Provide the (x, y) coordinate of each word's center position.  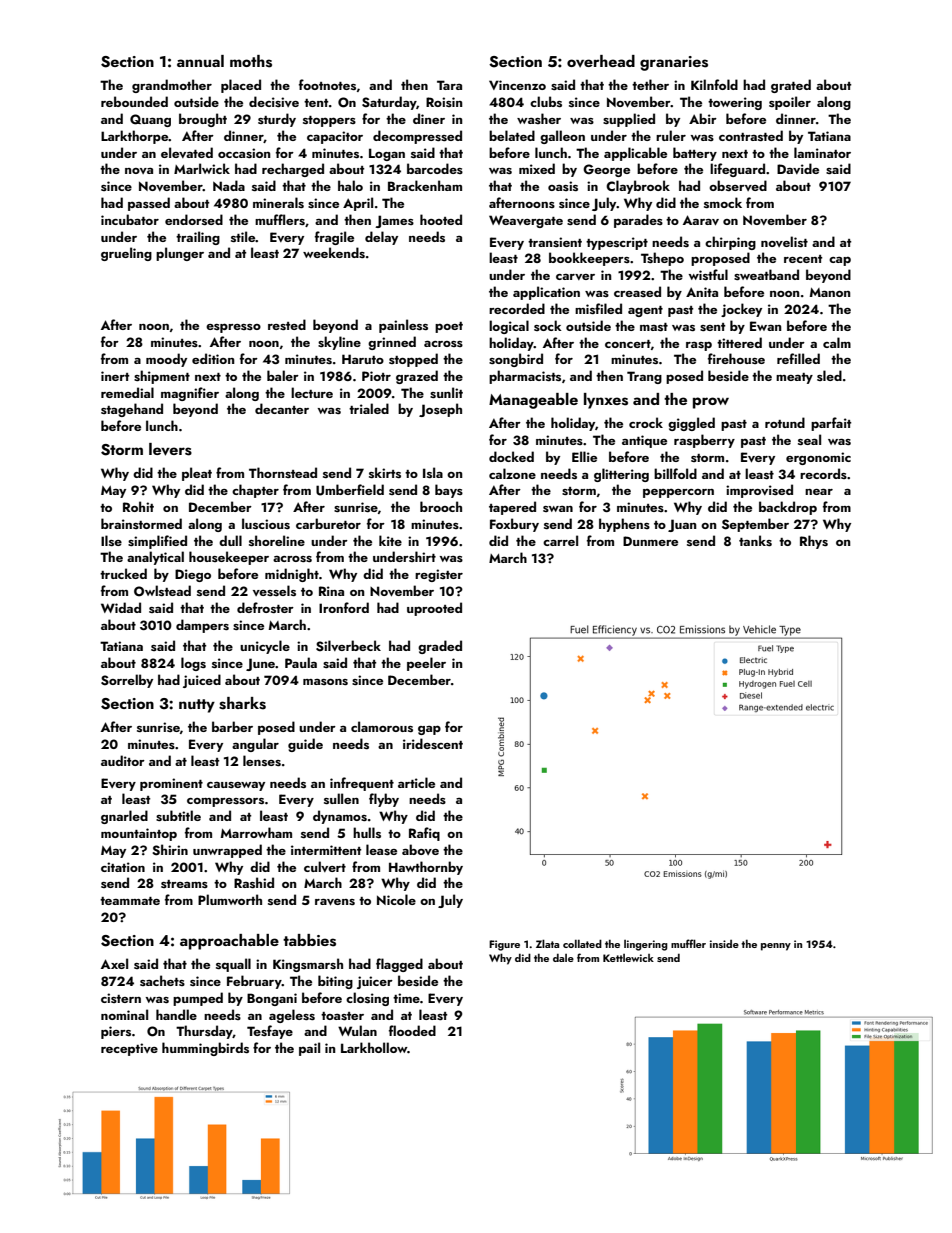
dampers (202, 626)
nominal (124, 1014)
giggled (691, 424)
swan (558, 509)
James (394, 221)
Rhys (814, 542)
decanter (282, 408)
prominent (171, 784)
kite (390, 540)
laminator (822, 152)
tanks (755, 540)
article (416, 782)
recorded (517, 308)
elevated (187, 152)
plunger (180, 254)
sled (829, 375)
